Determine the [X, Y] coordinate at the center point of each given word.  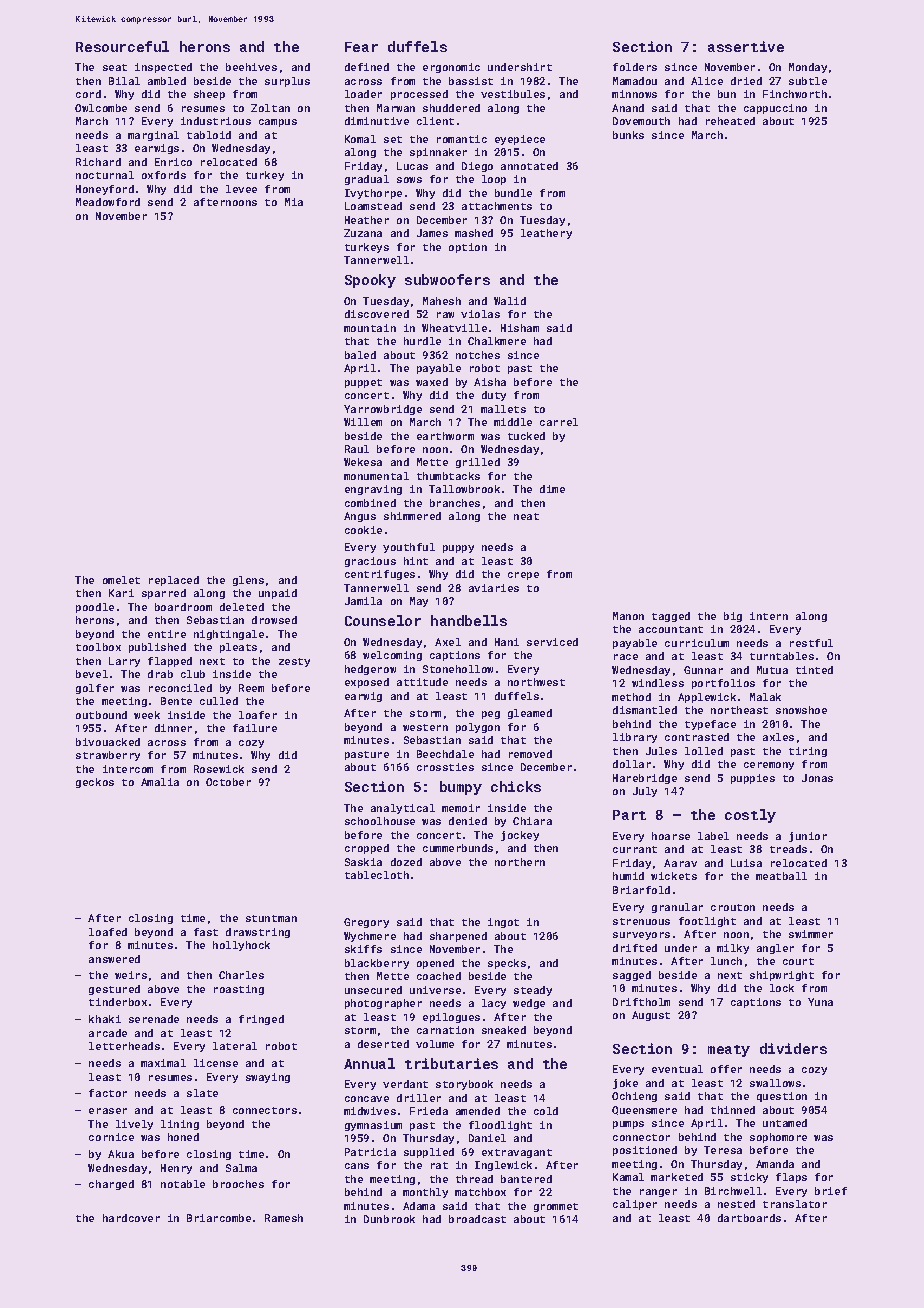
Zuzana [363, 233]
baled [360, 355]
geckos [95, 783]
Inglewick [503, 1166]
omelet [121, 580]
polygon [478, 728]
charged [111, 1185]
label [713, 836]
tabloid [209, 135]
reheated [730, 121]
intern [769, 616]
